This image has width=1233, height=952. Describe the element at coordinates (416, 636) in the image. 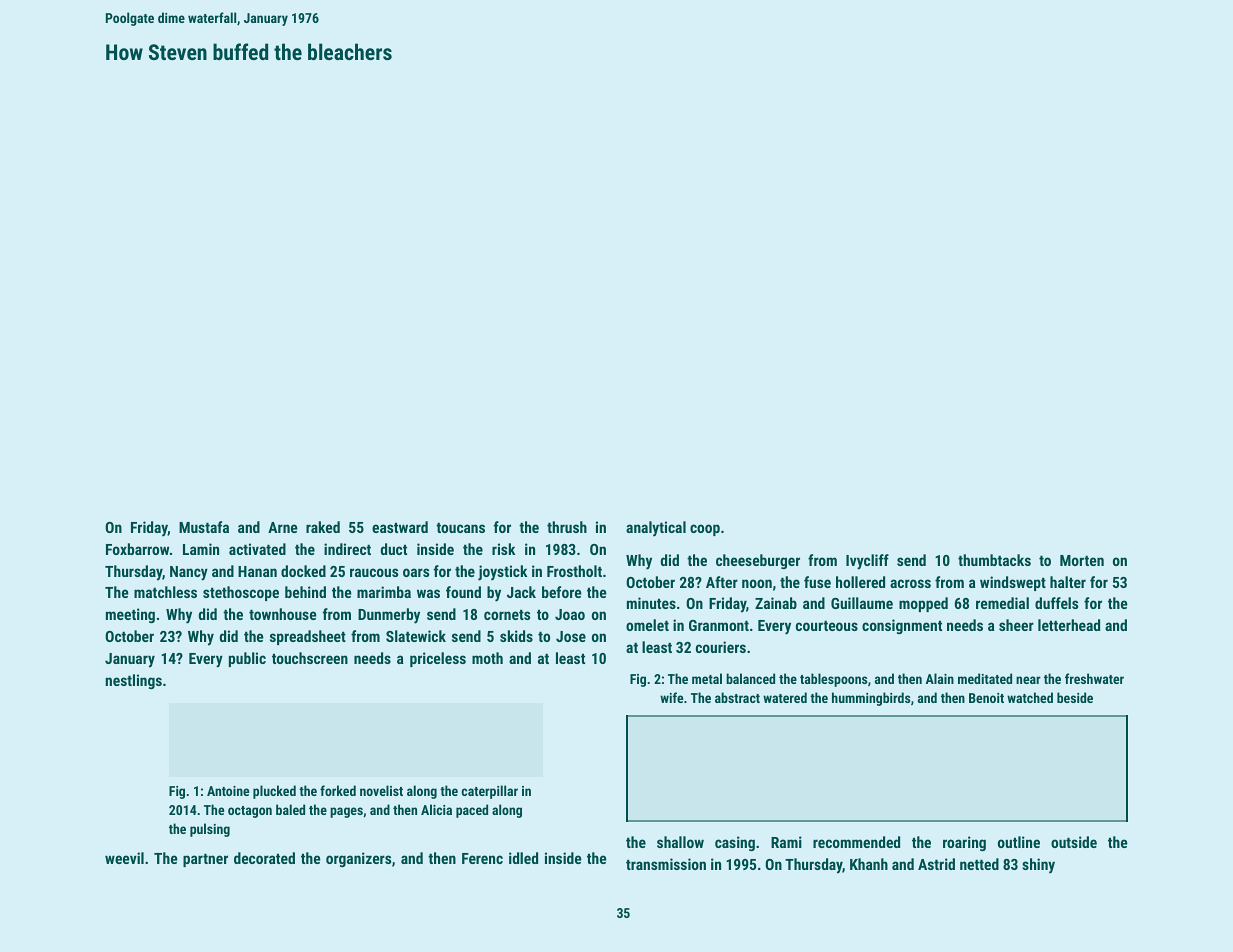

I see `Slatewick` at that location.
